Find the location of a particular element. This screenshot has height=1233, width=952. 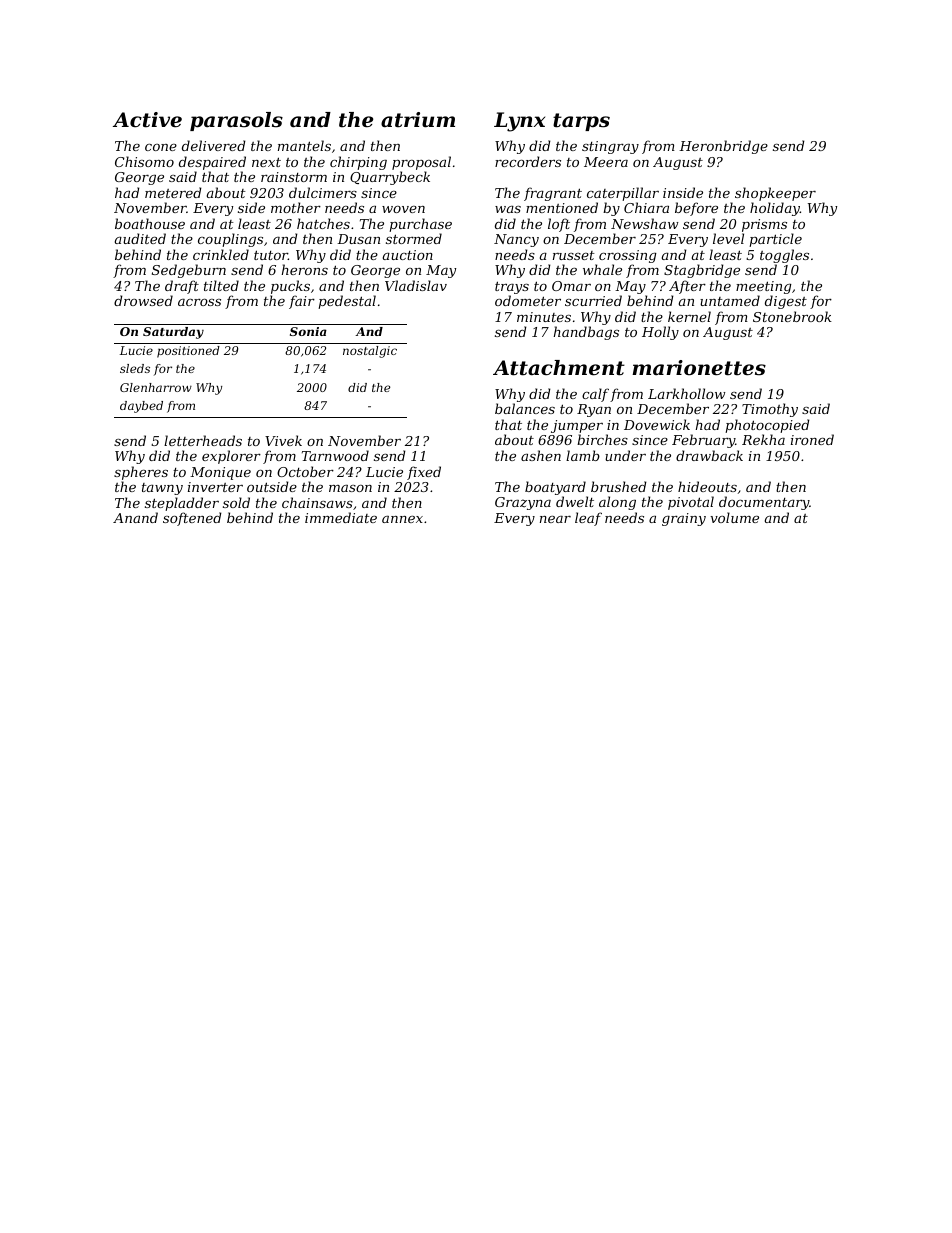

untamed is located at coordinates (730, 300).
